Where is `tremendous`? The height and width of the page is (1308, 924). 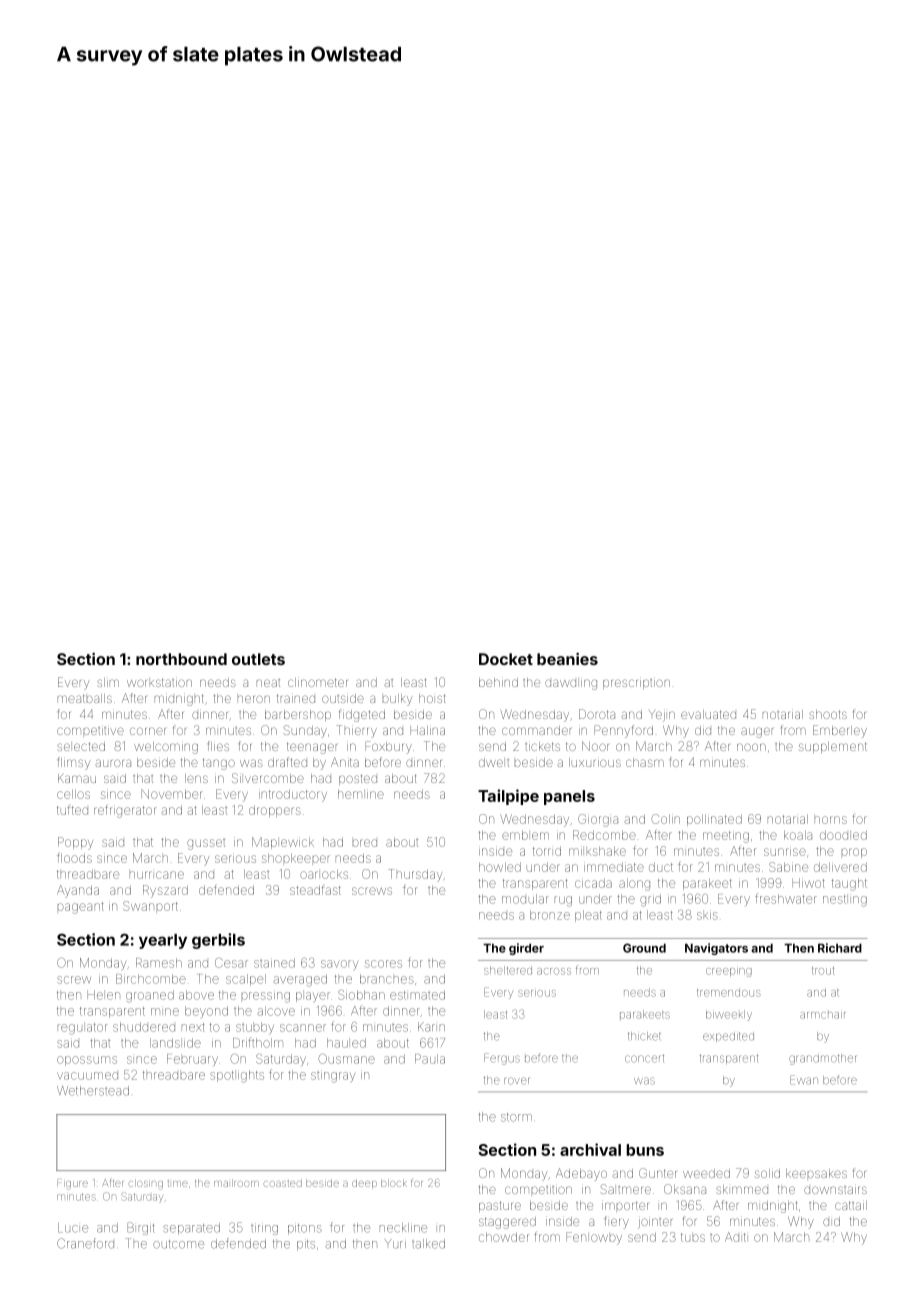
tremendous is located at coordinates (729, 993).
